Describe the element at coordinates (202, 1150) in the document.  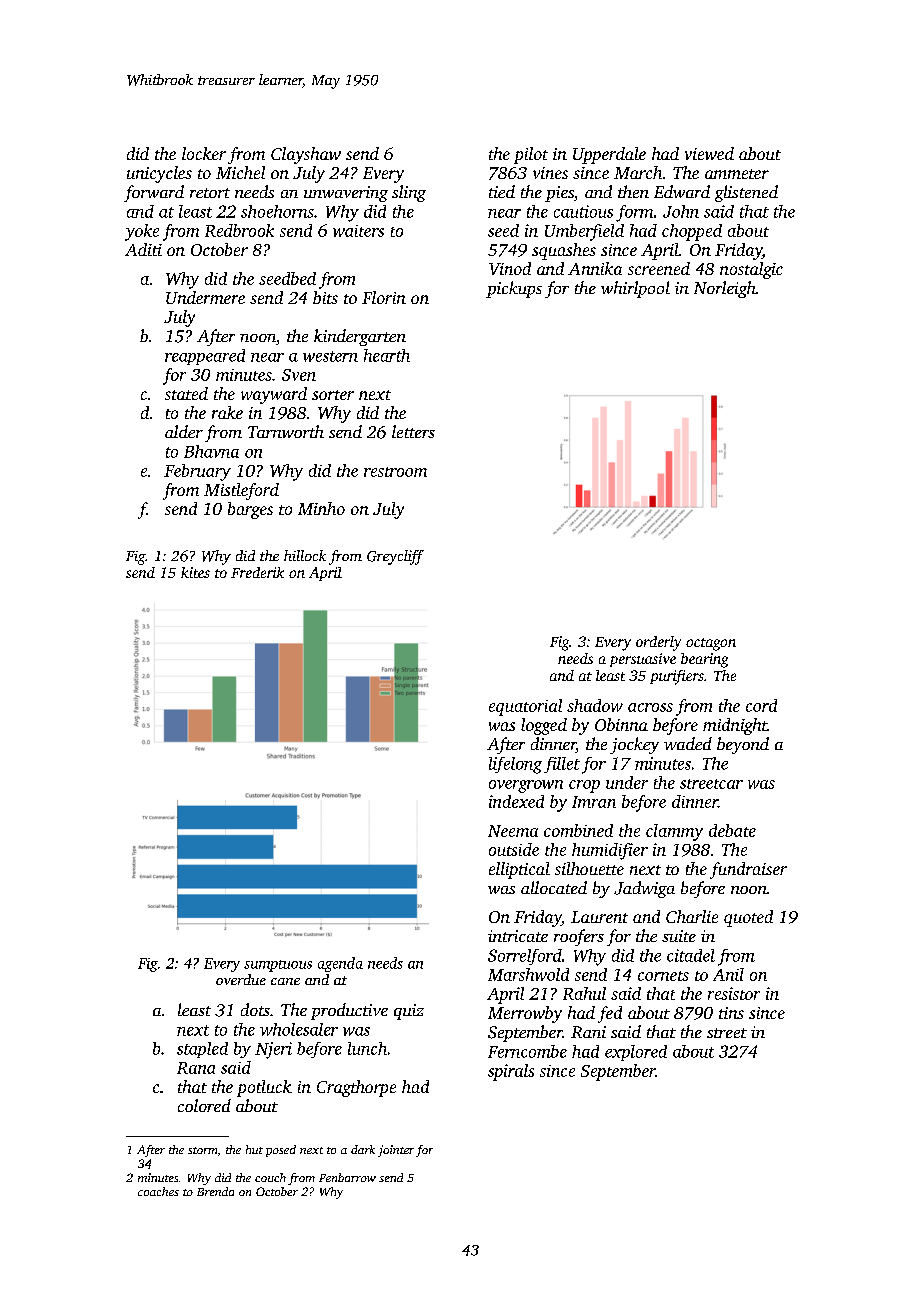
I see `storm` at that location.
